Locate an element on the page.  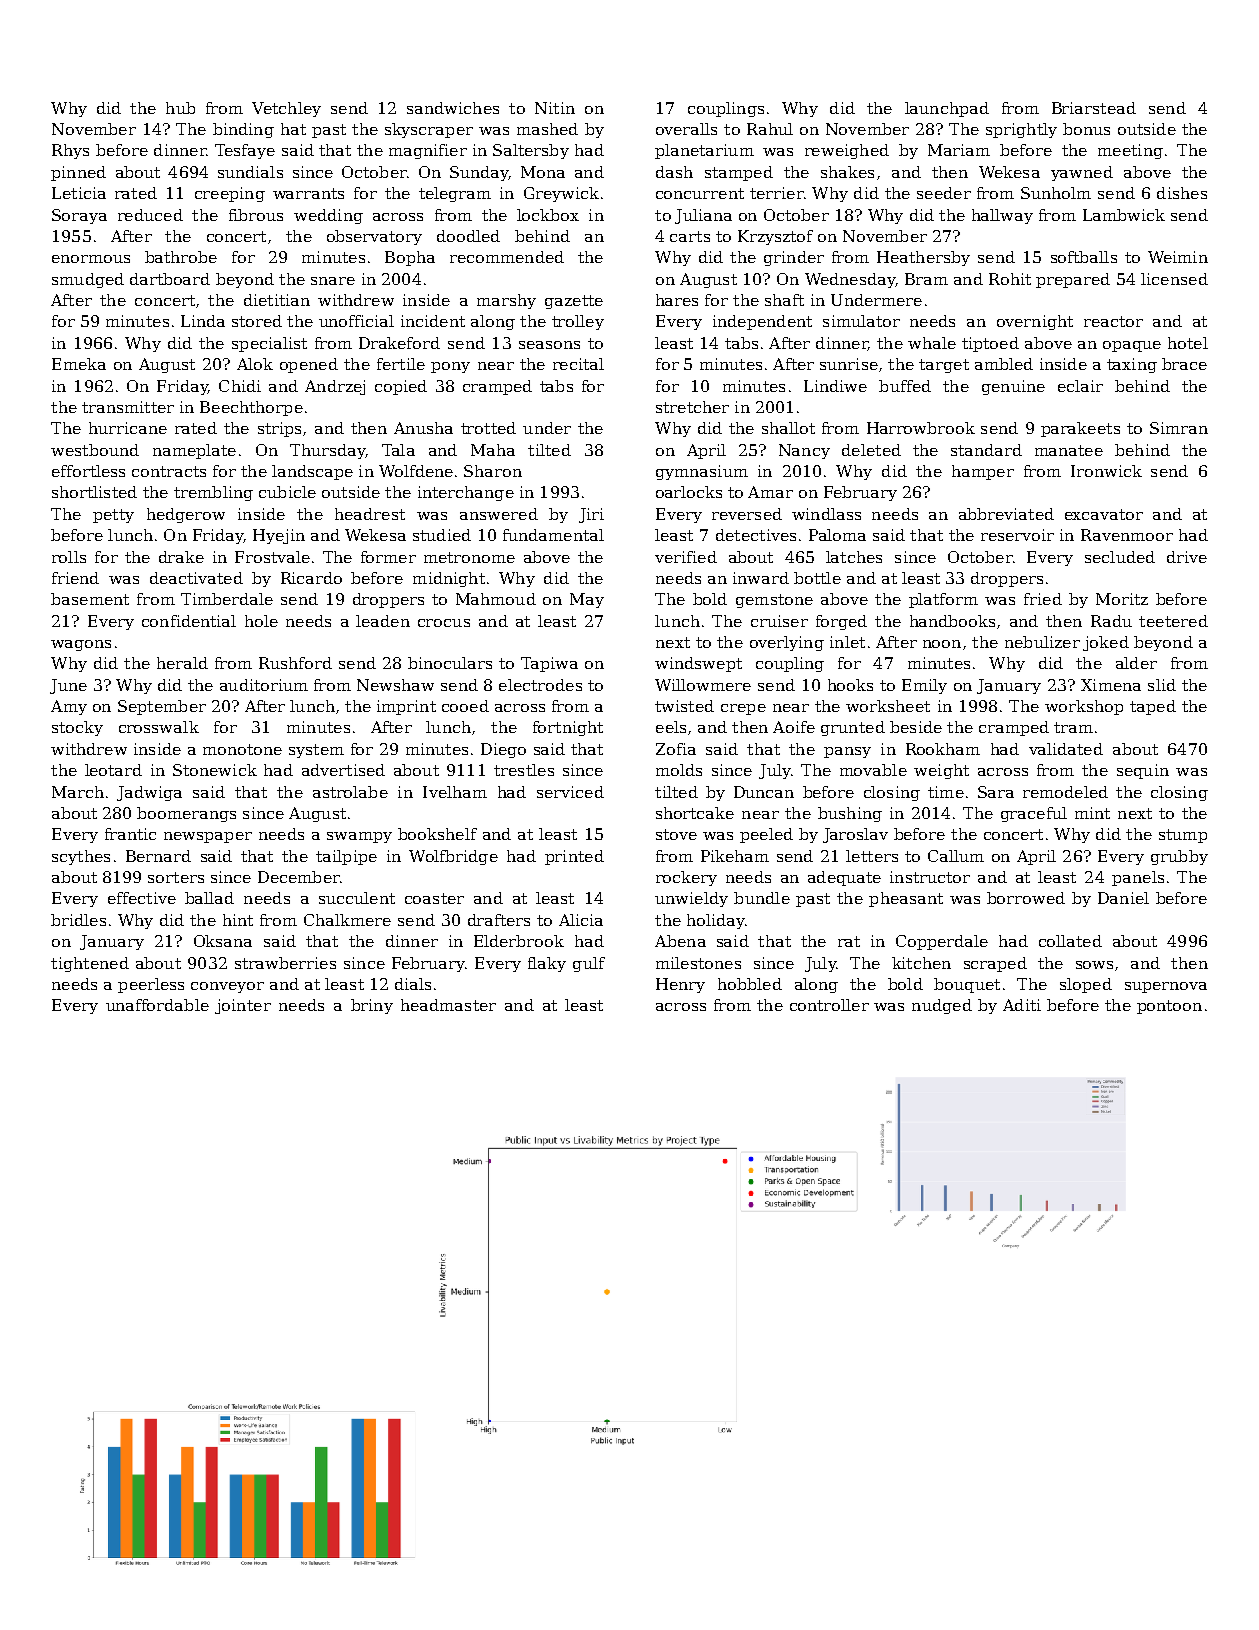
monotone is located at coordinates (242, 749).
